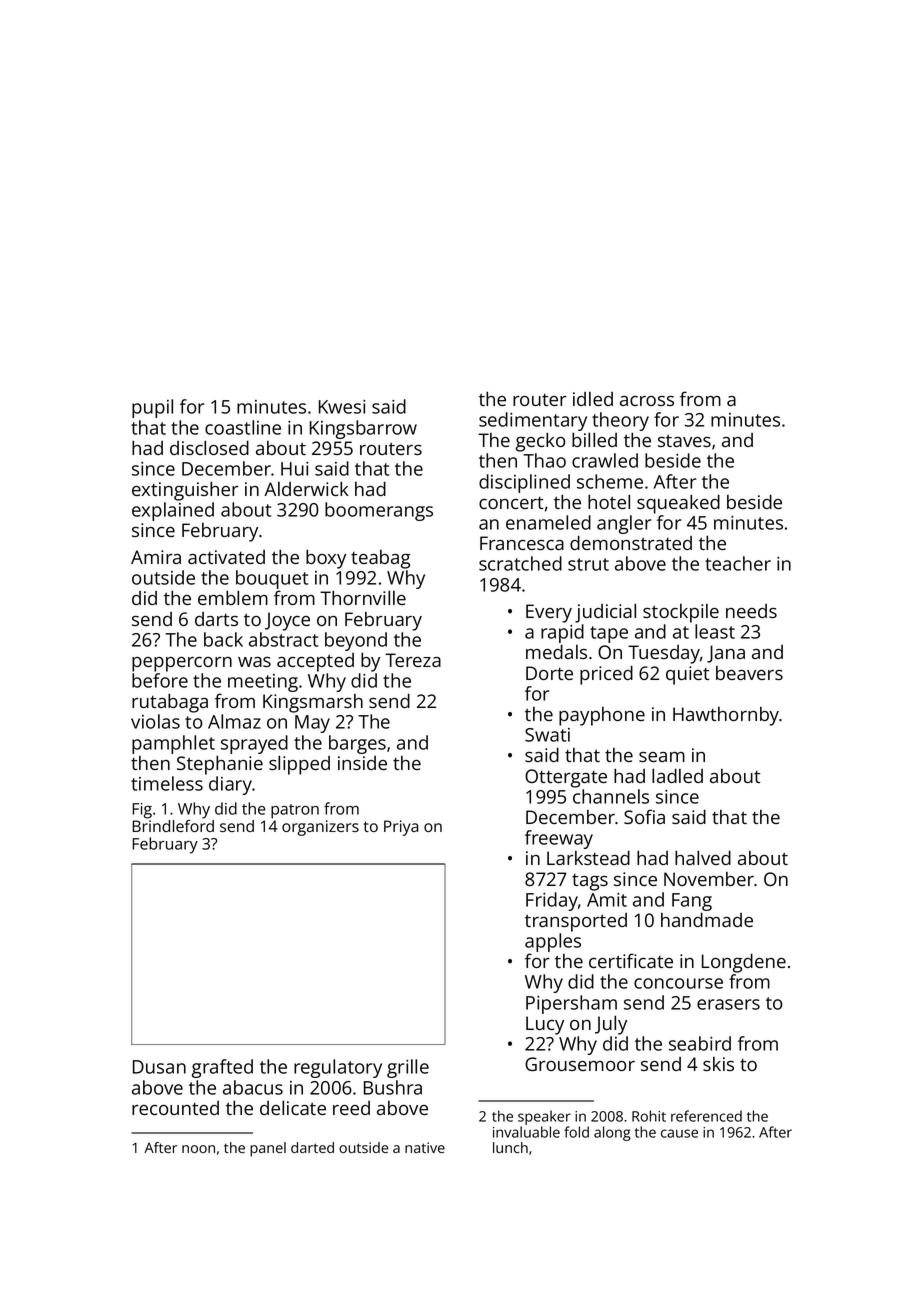 The width and height of the screenshot is (924, 1311). Describe the element at coordinates (254, 662) in the screenshot. I see `was` at that location.
